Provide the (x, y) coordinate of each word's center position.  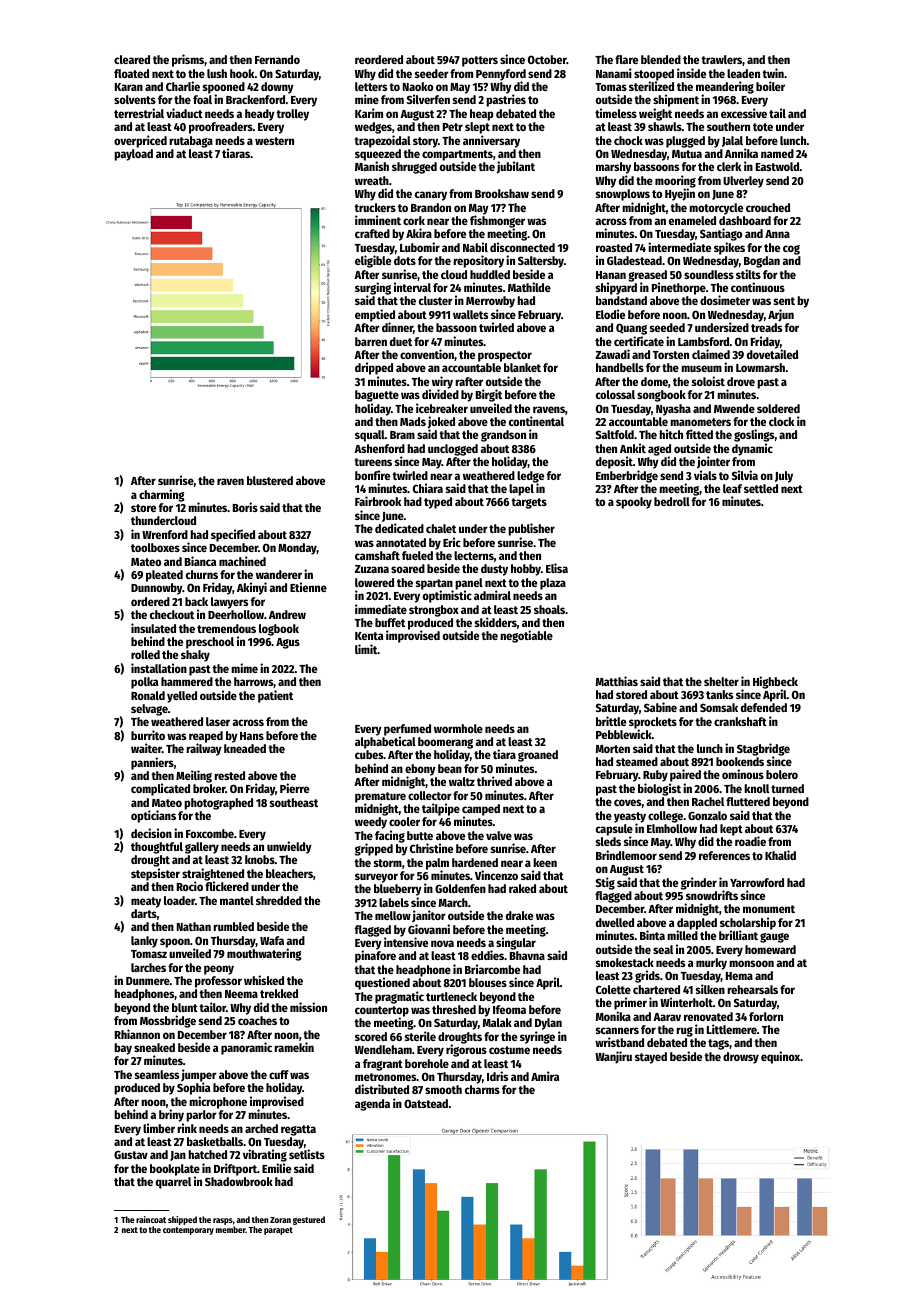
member (231, 1229)
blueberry (398, 890)
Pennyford (501, 75)
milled (682, 935)
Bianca (200, 561)
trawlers (721, 59)
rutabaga (191, 142)
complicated (160, 789)
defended (764, 707)
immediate (381, 609)
